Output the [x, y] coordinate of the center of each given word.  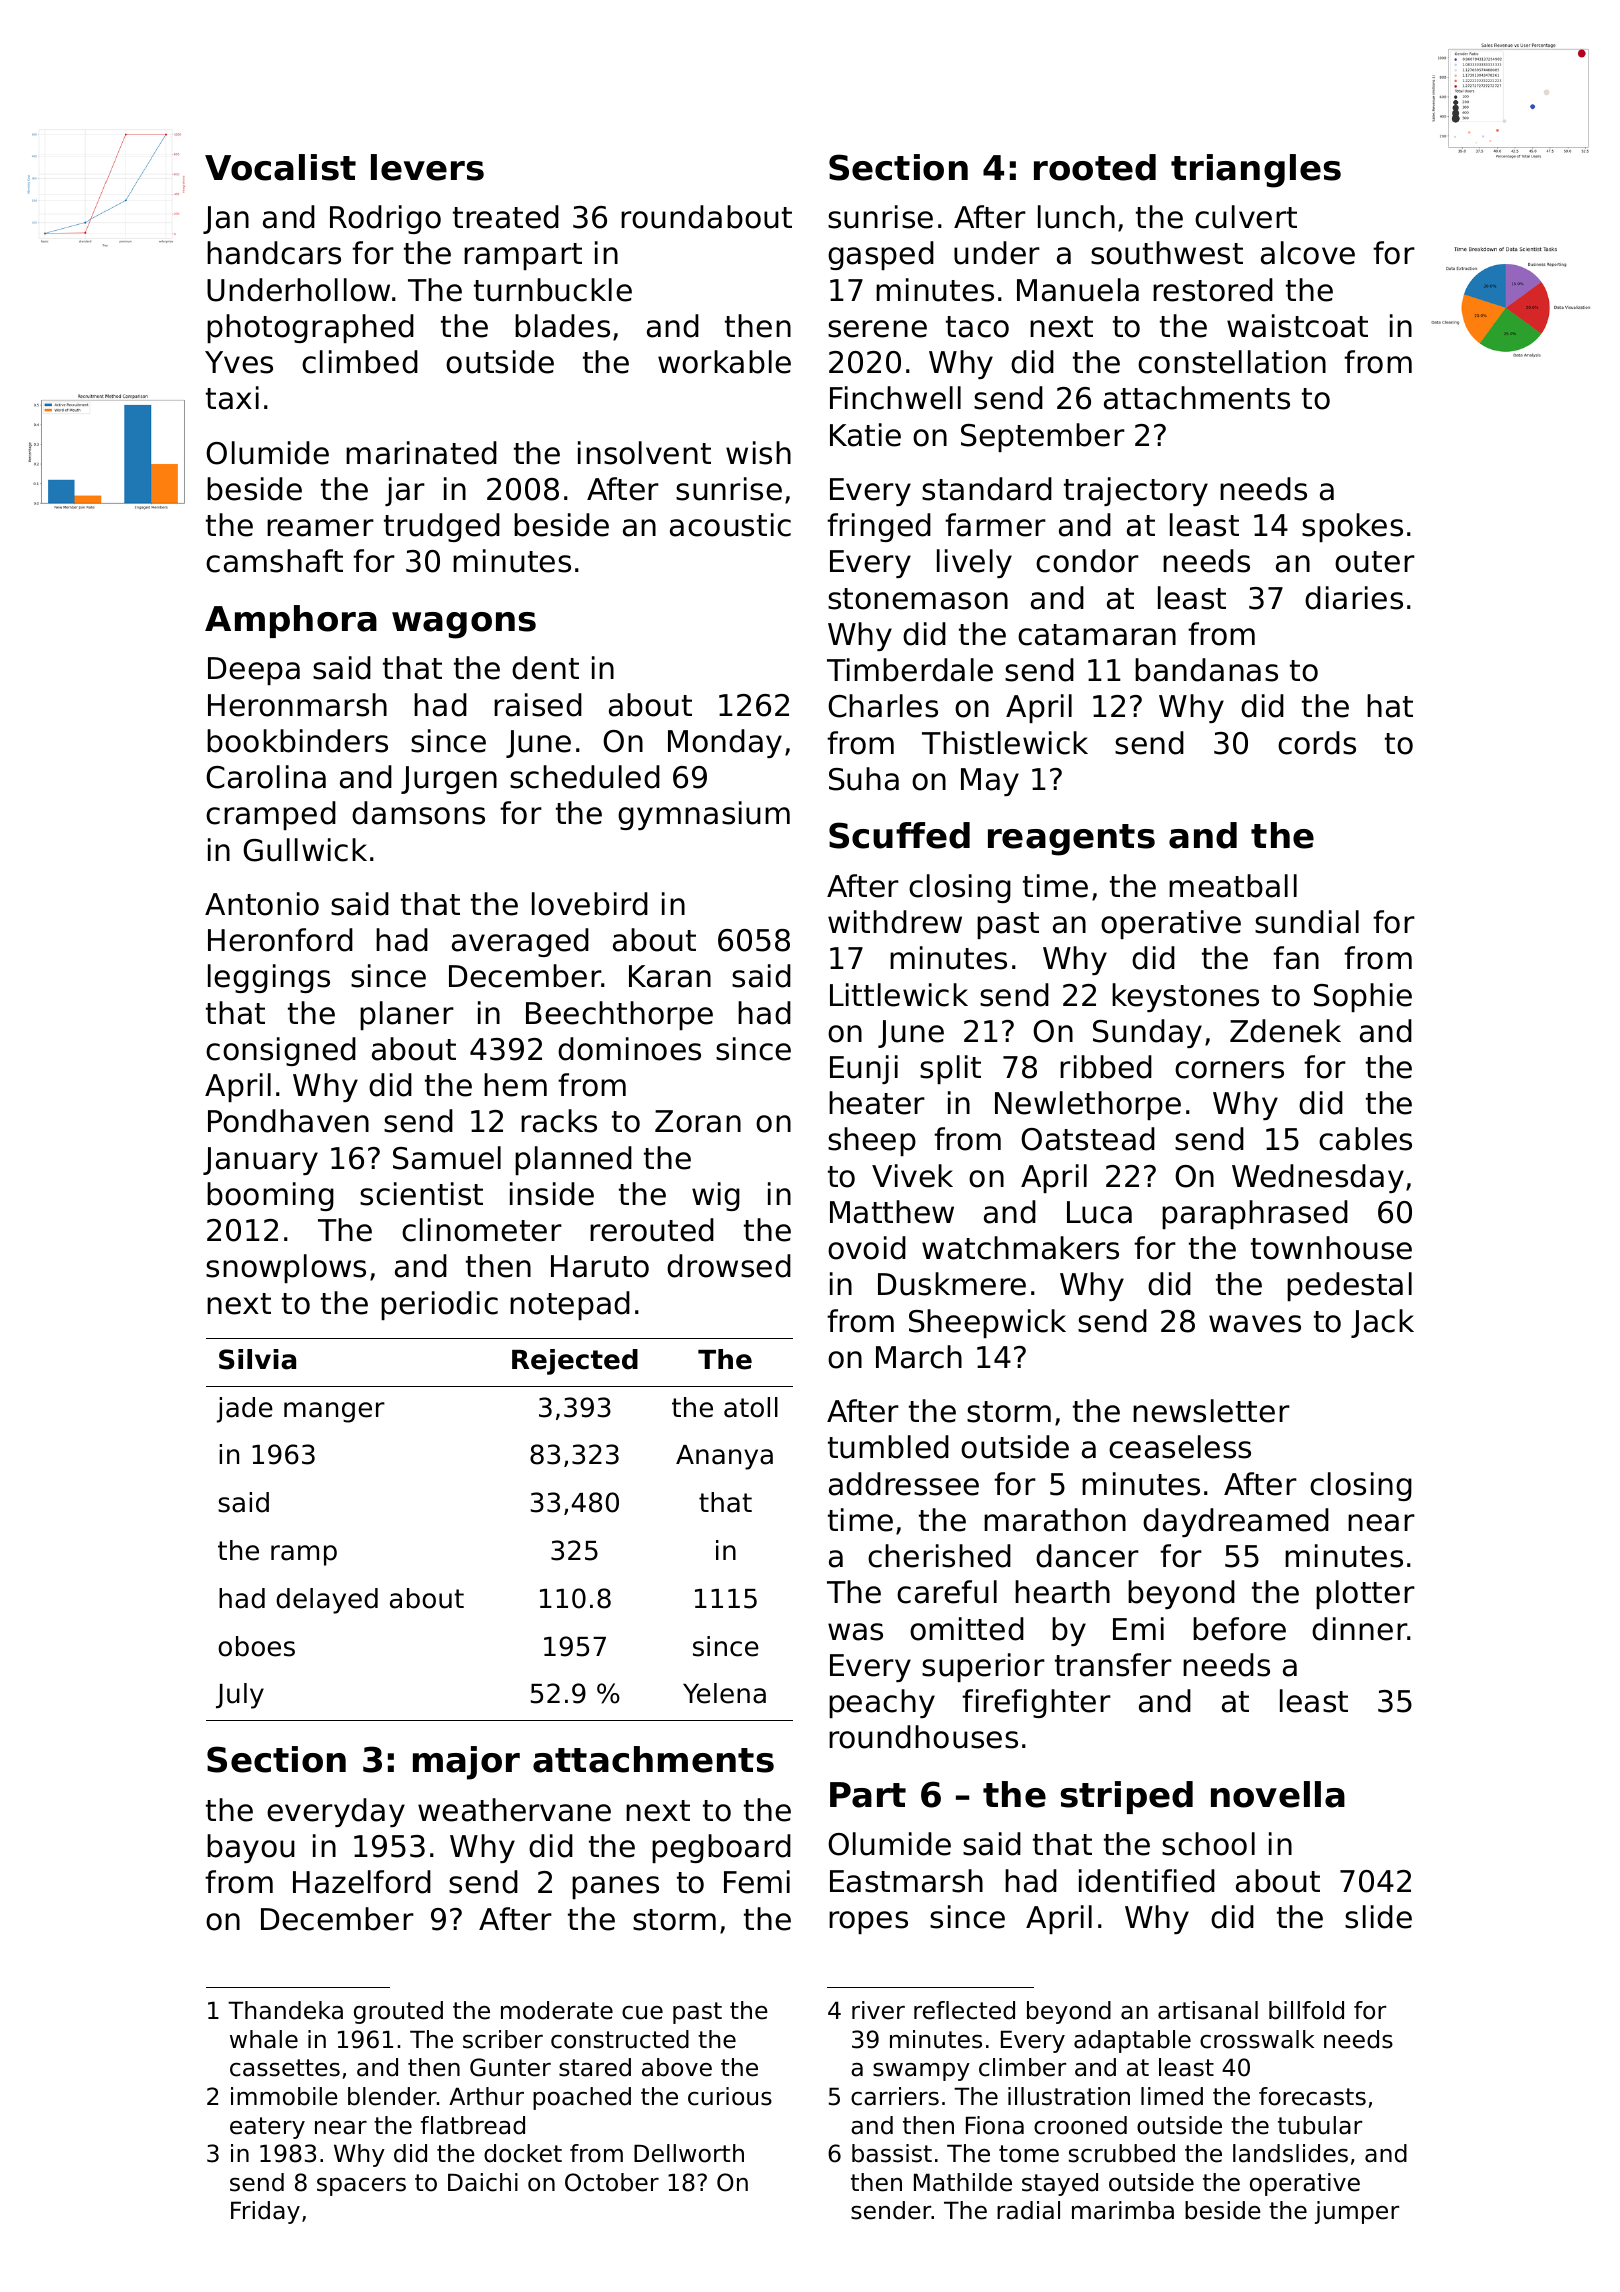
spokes [1352, 527]
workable [724, 362]
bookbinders [297, 741]
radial [1028, 2210]
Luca [1099, 1212]
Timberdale [910, 670]
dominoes [629, 1049]
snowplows [286, 1268]
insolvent [644, 453]
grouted [398, 2012]
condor [1087, 561]
